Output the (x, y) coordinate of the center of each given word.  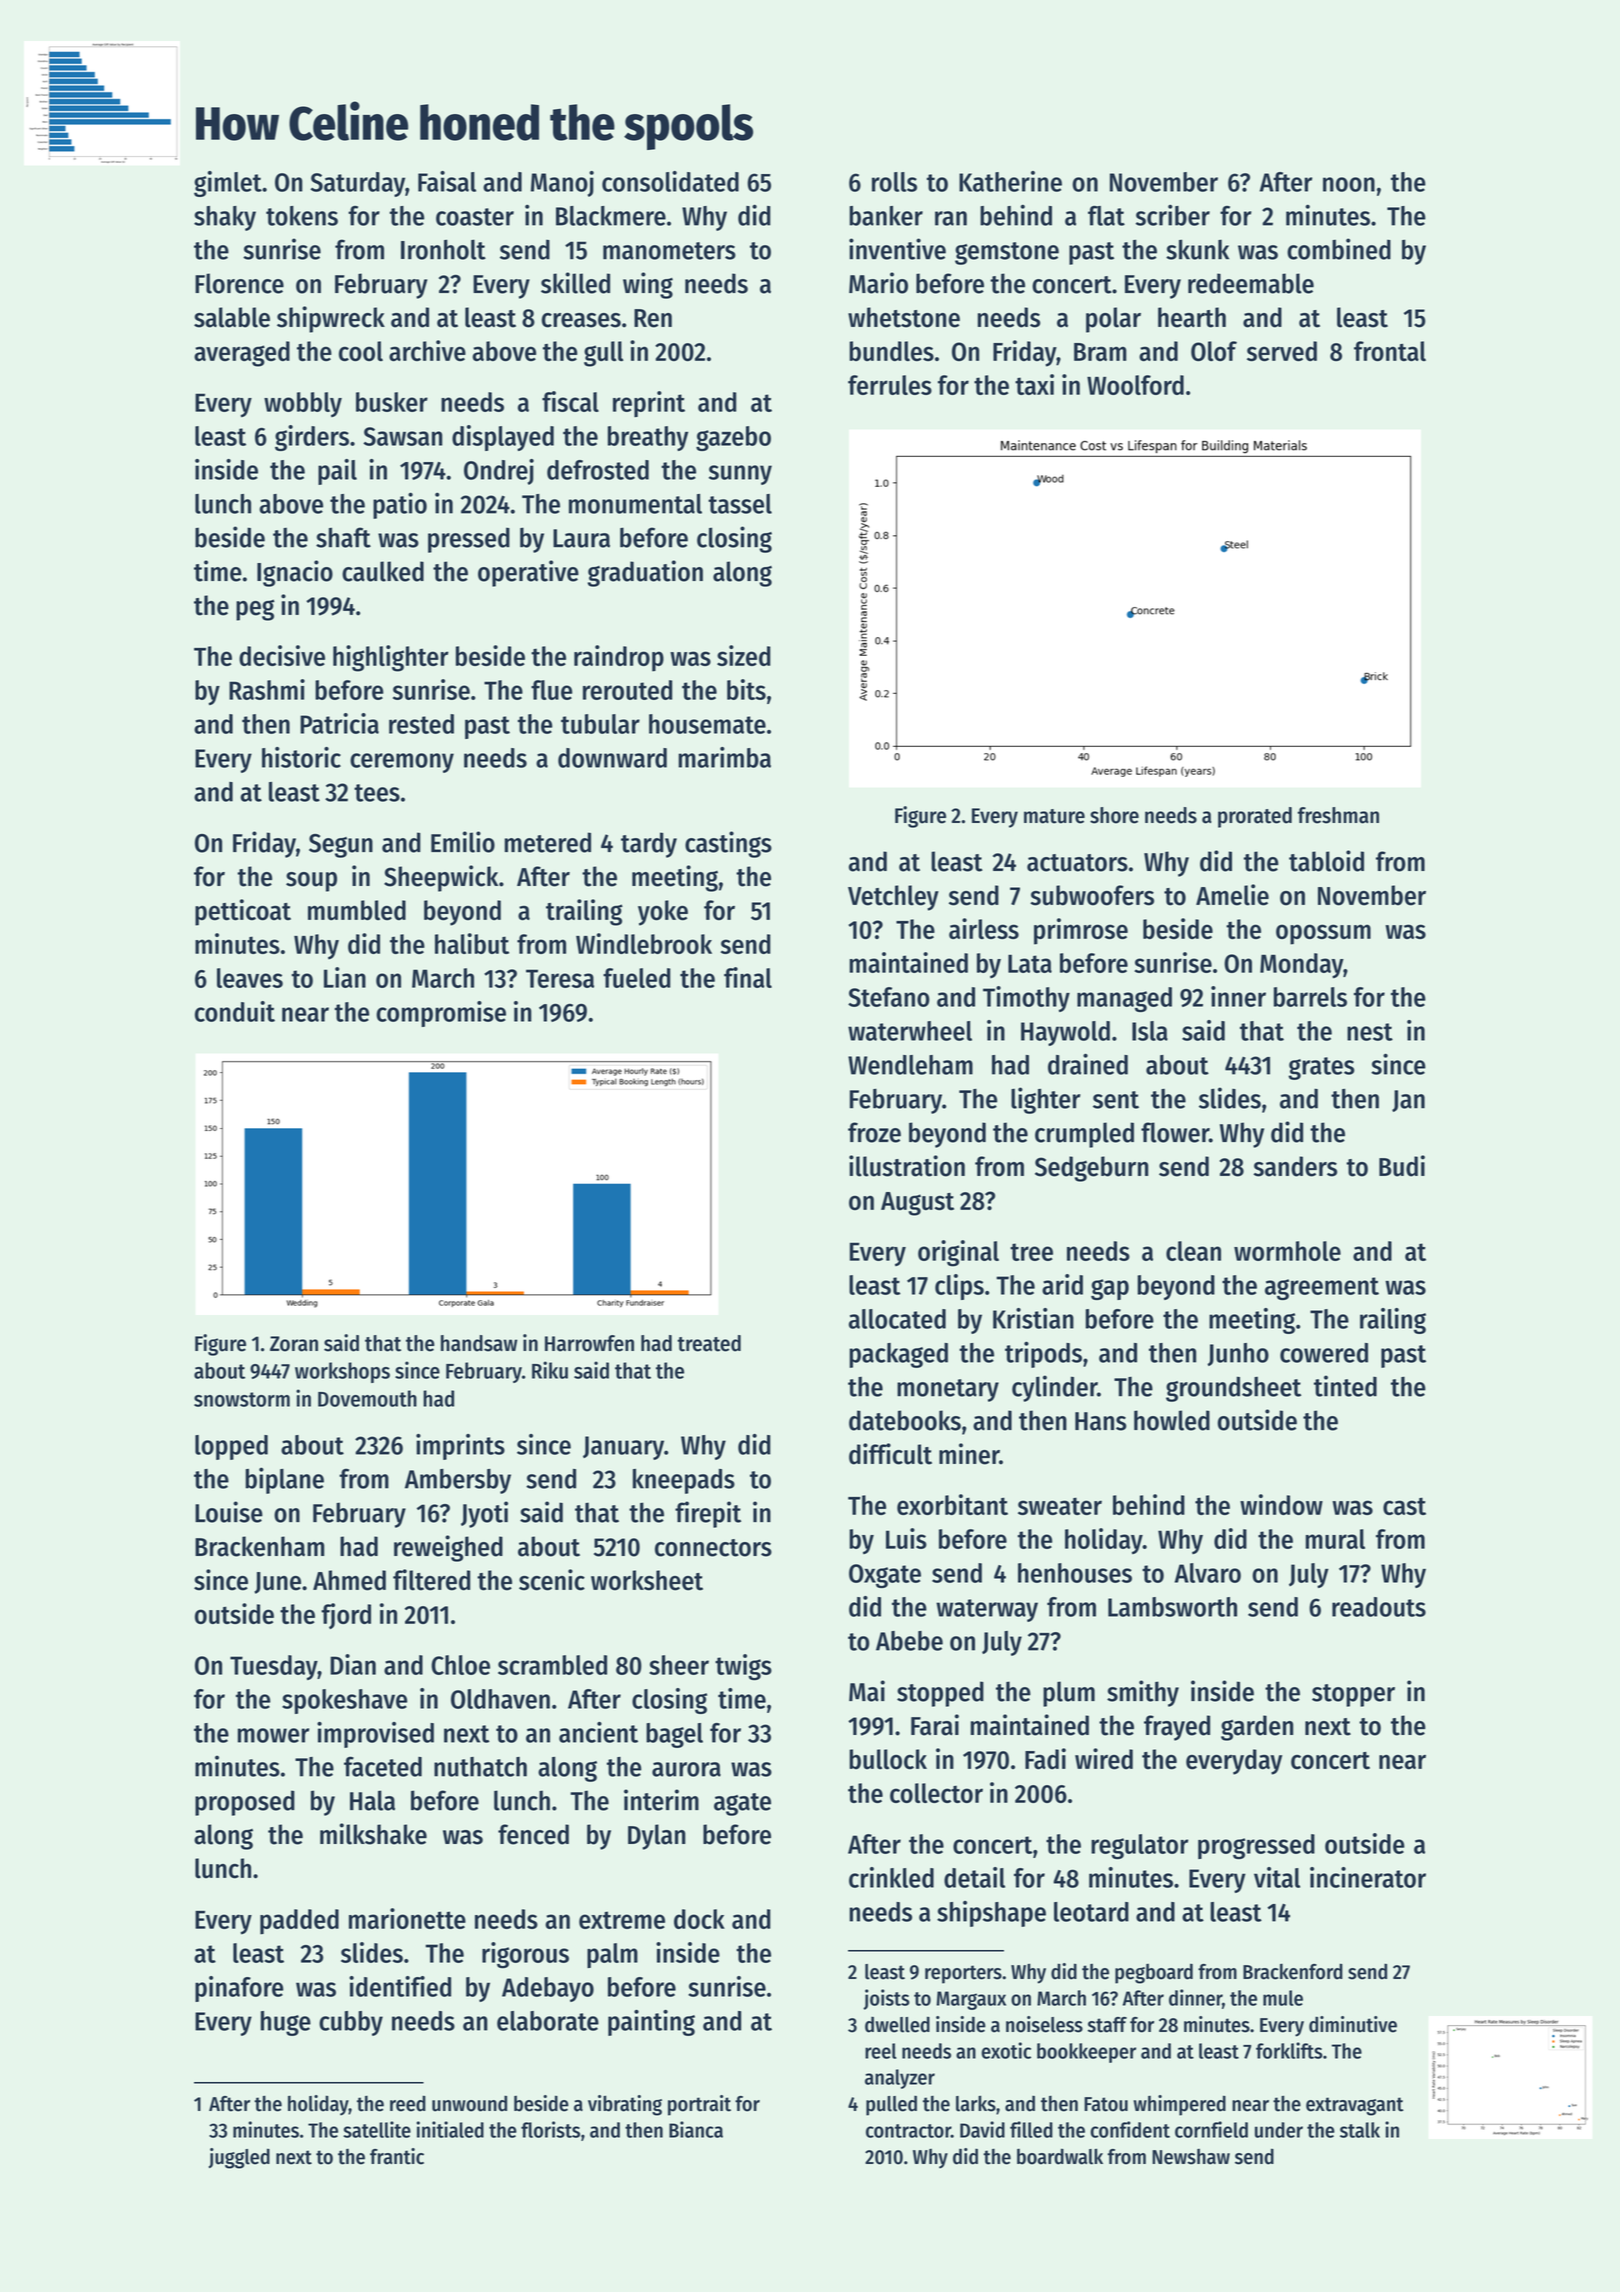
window (1281, 1504)
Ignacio (295, 573)
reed (408, 2103)
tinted (1345, 1386)
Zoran (294, 1344)
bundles (891, 351)
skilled (575, 283)
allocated (897, 1319)
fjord (346, 1616)
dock (699, 1919)
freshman (1338, 815)
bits (746, 689)
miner (969, 1454)
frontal (1390, 351)
